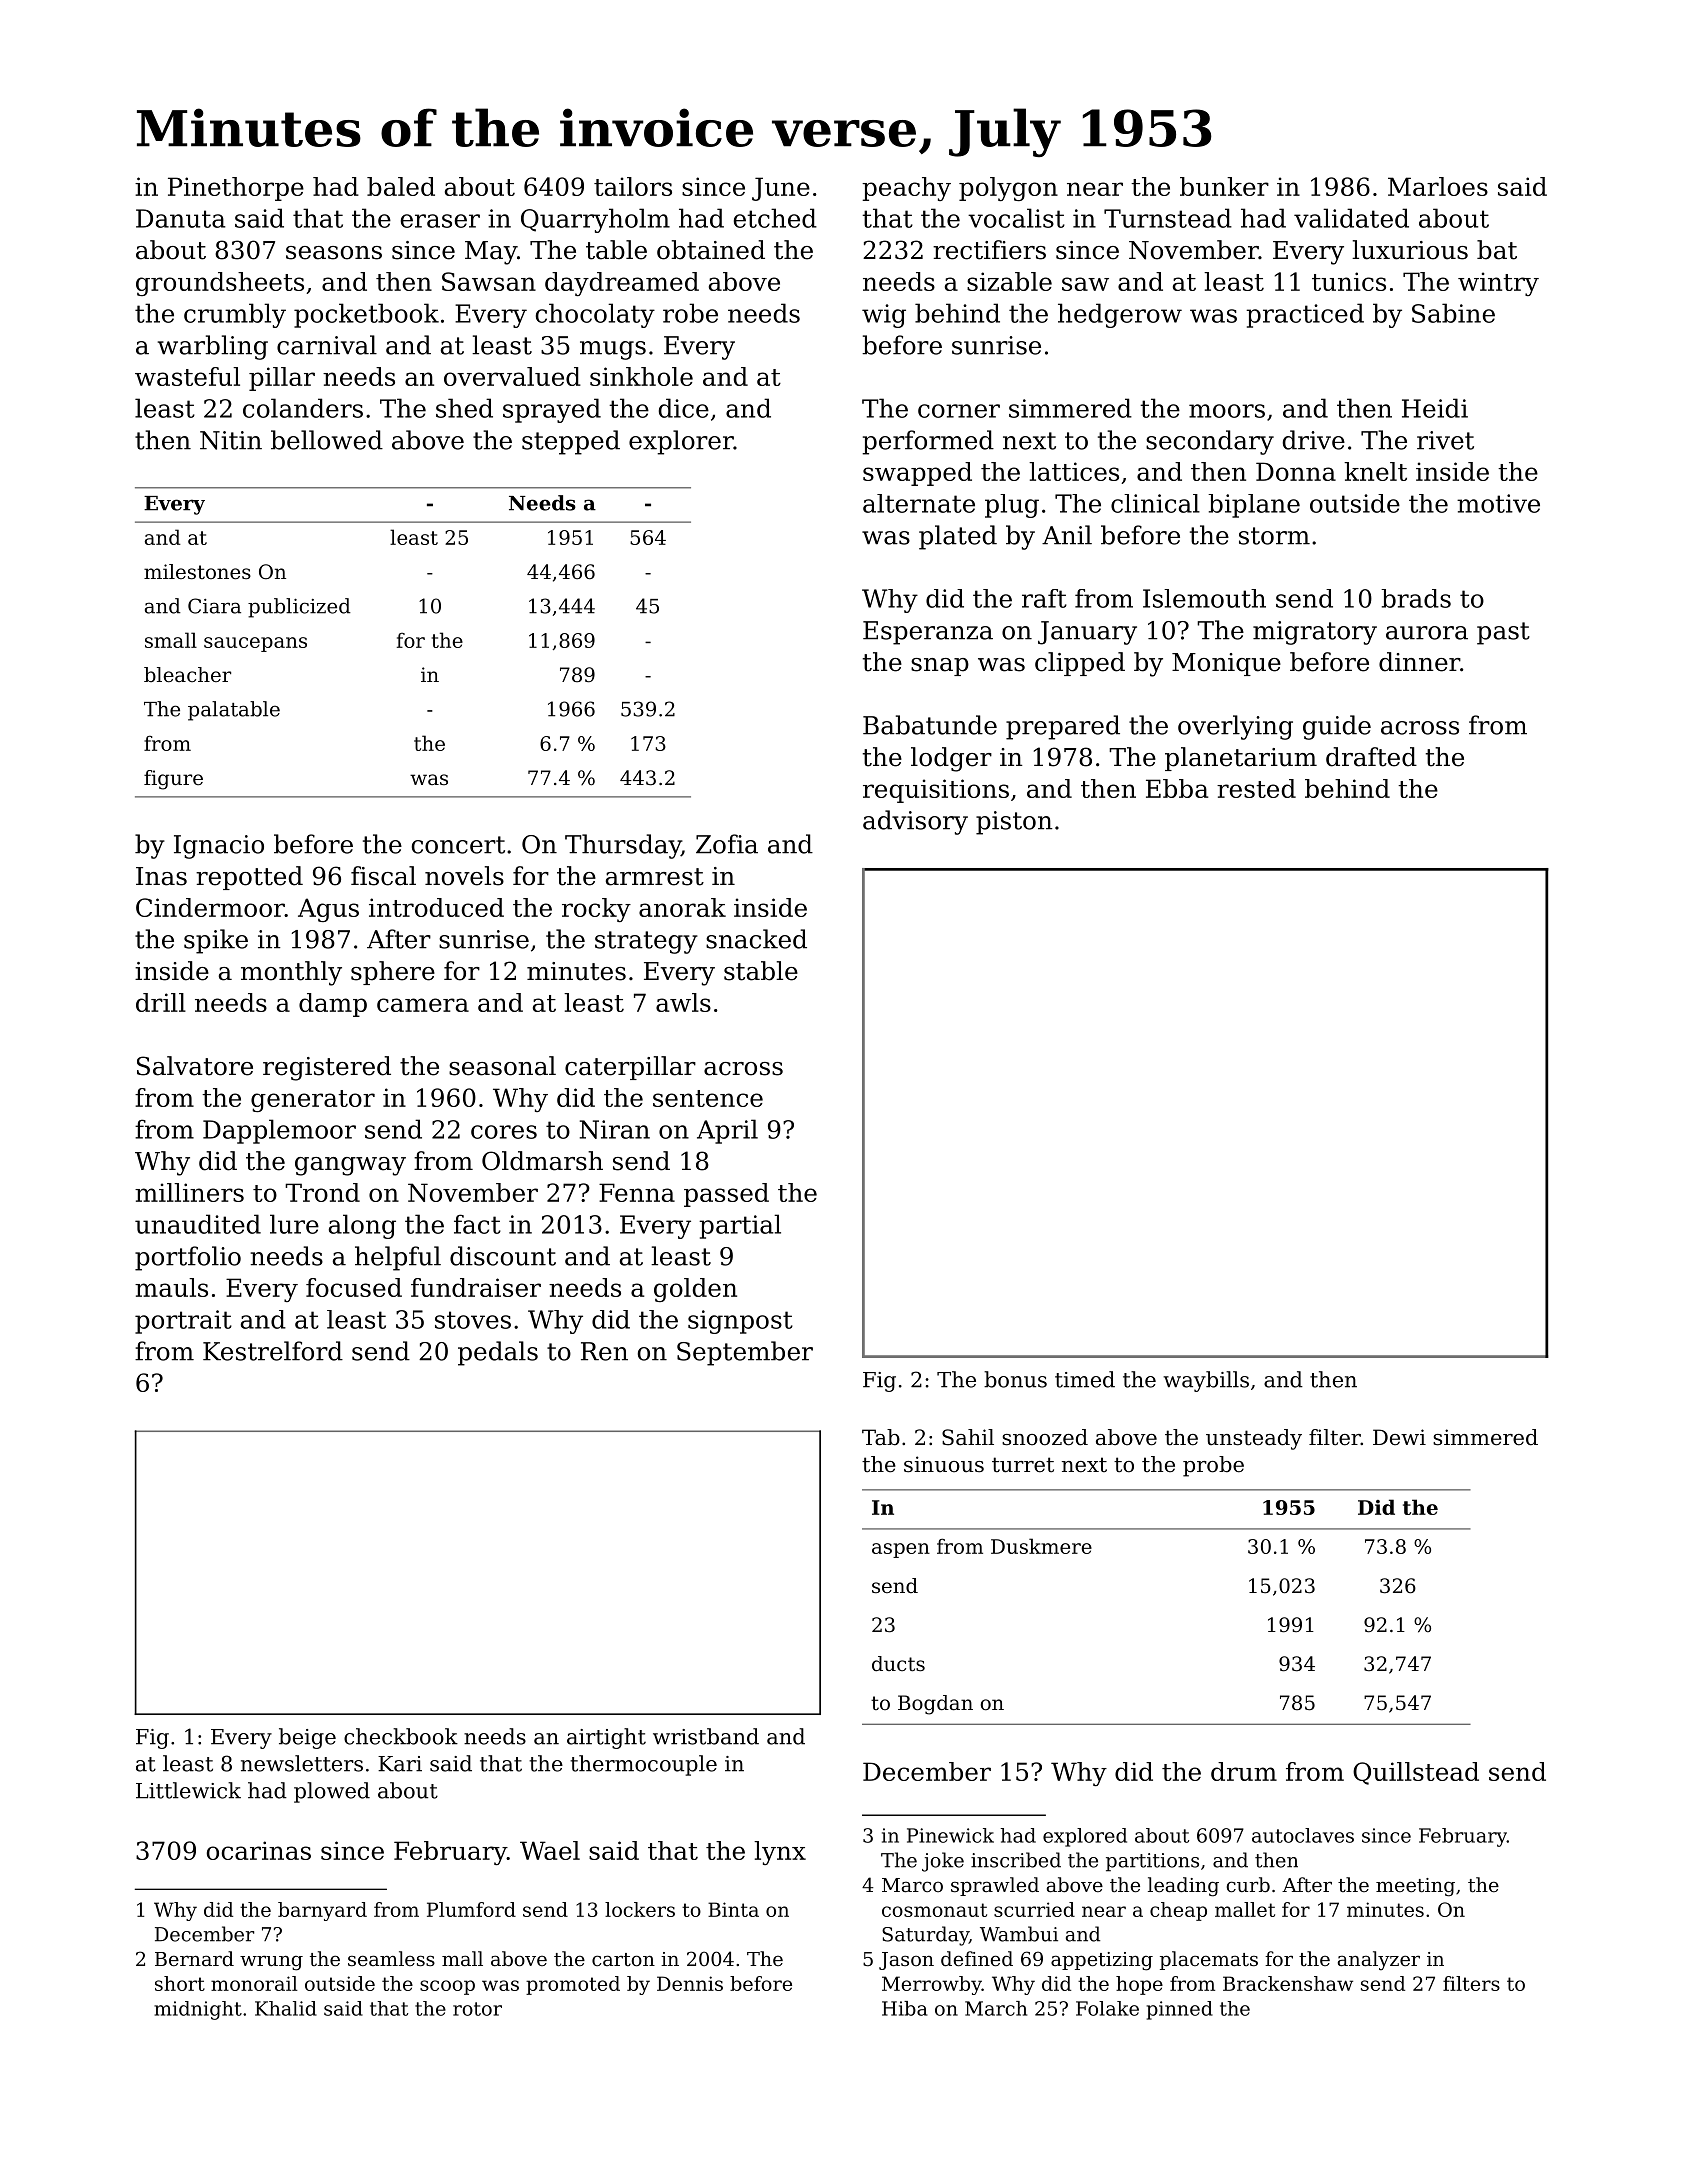  What do you see at coordinates (1438, 186) in the screenshot?
I see `Marloes` at bounding box center [1438, 186].
